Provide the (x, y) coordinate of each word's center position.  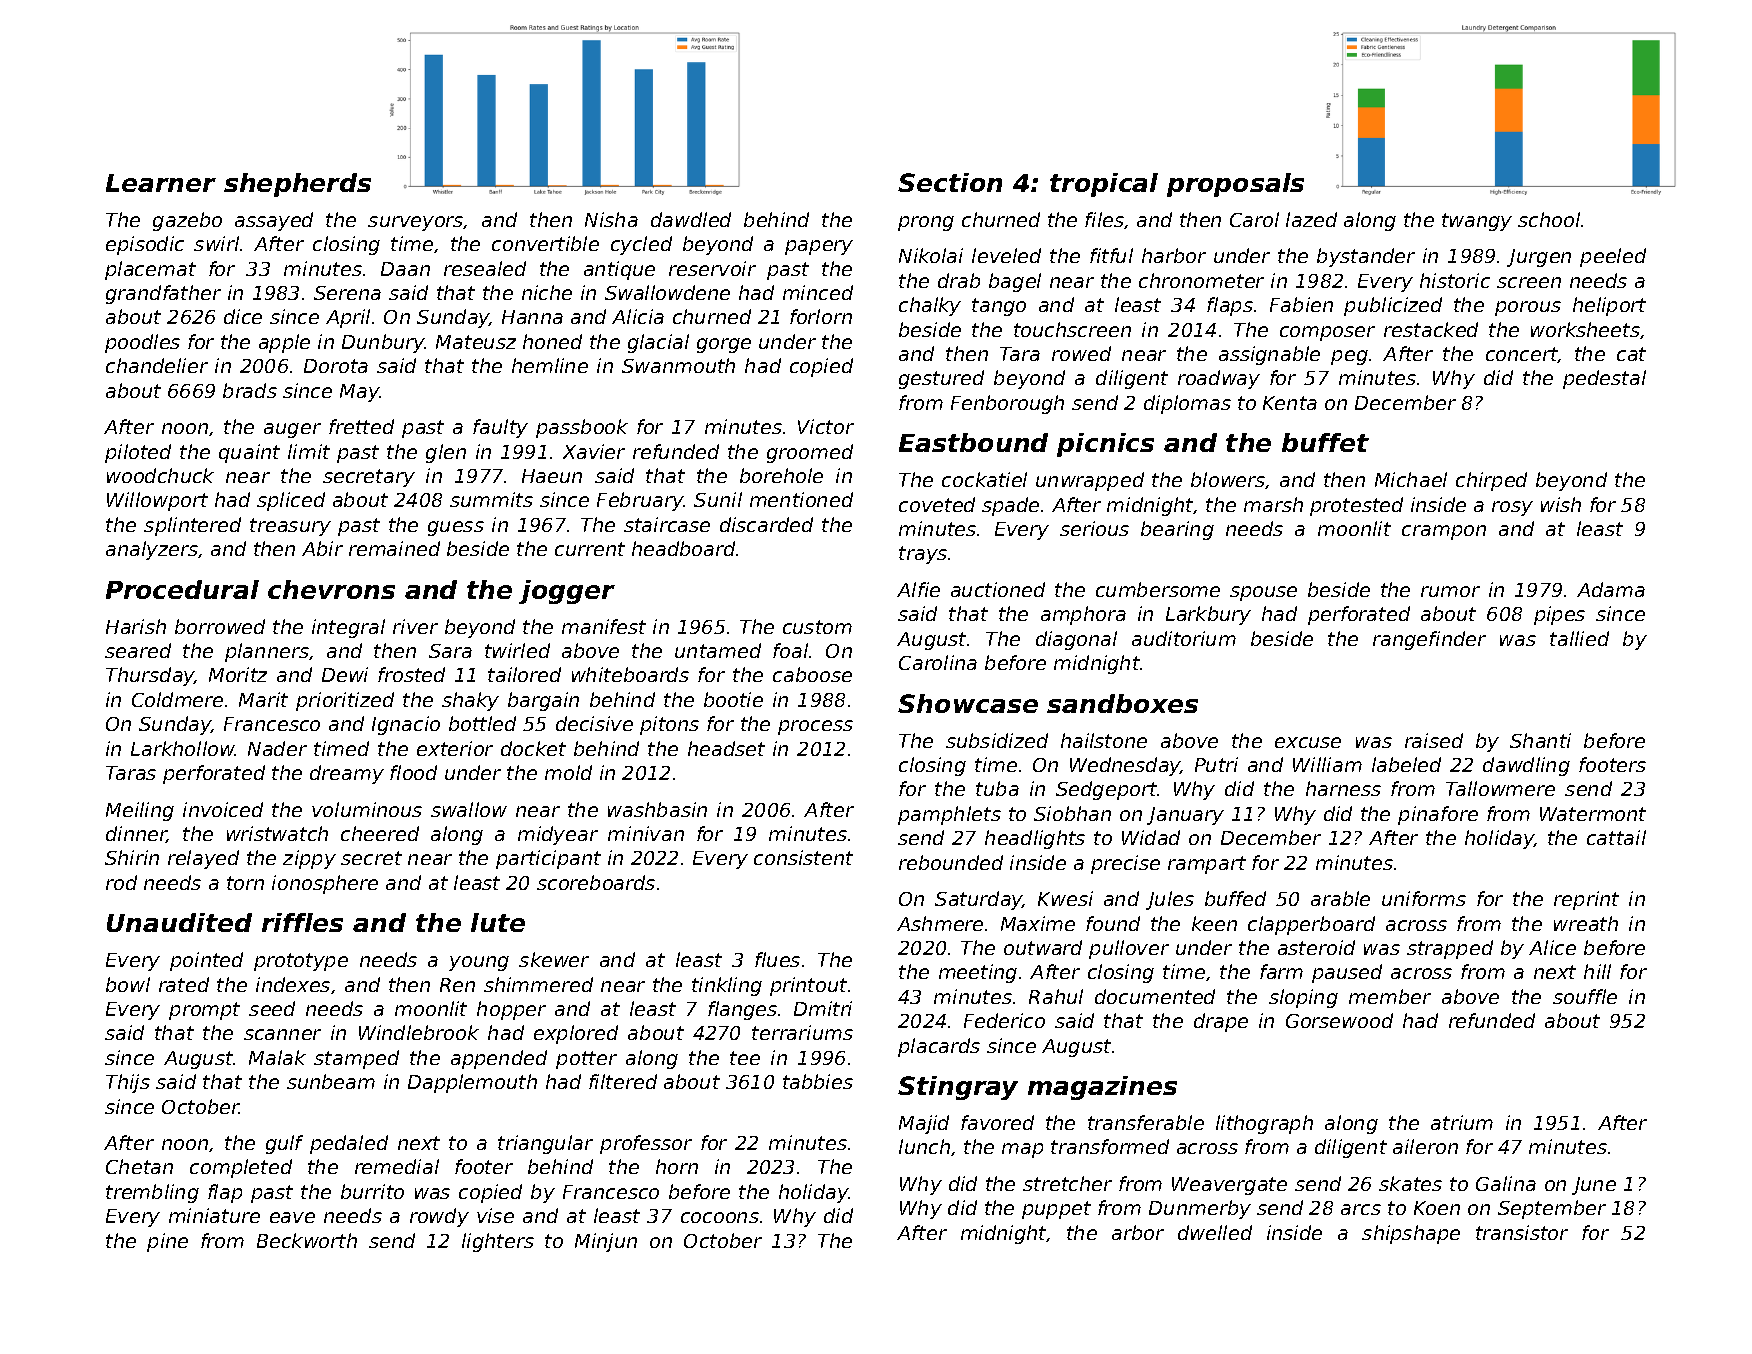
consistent (803, 857)
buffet (1325, 442)
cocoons (720, 1217)
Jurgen (1539, 258)
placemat (150, 270)
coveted (937, 504)
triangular (545, 1144)
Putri (1216, 764)
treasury (290, 527)
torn (245, 883)
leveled (1006, 255)
